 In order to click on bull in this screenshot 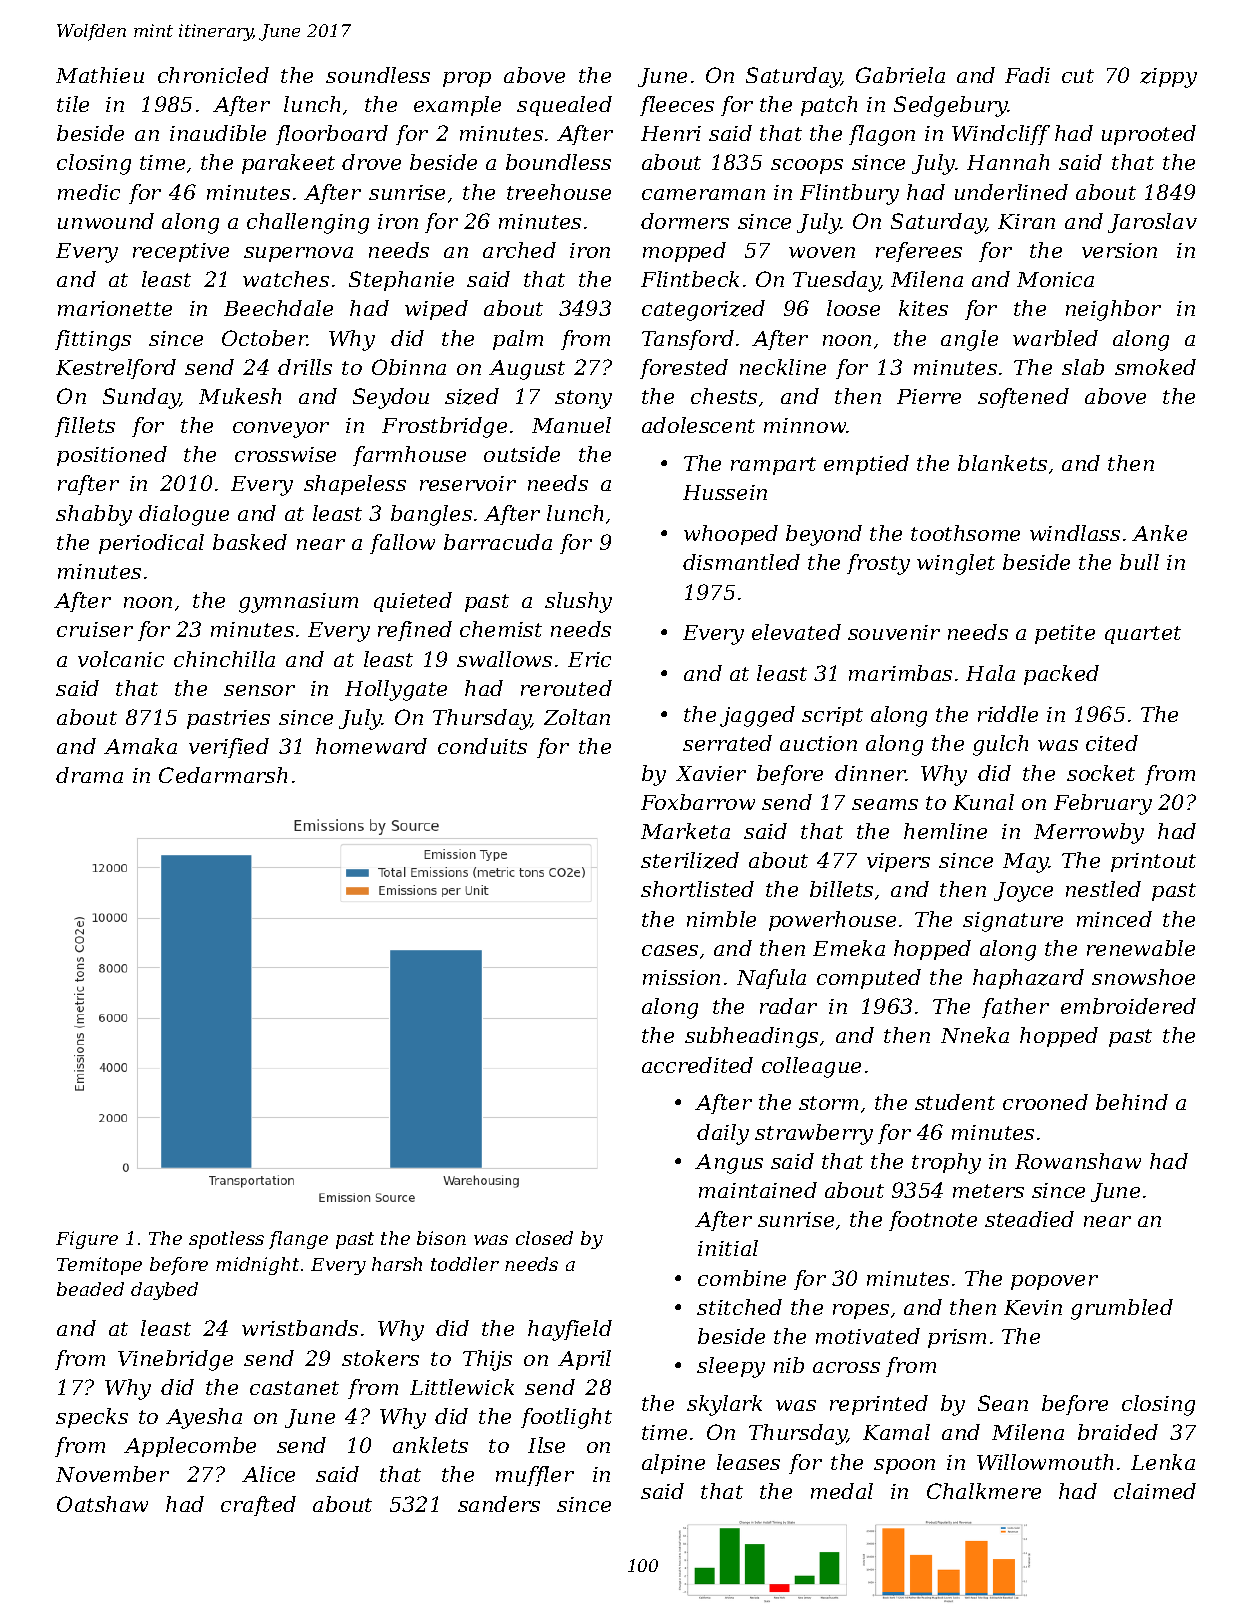, I will do `click(1139, 562)`.
